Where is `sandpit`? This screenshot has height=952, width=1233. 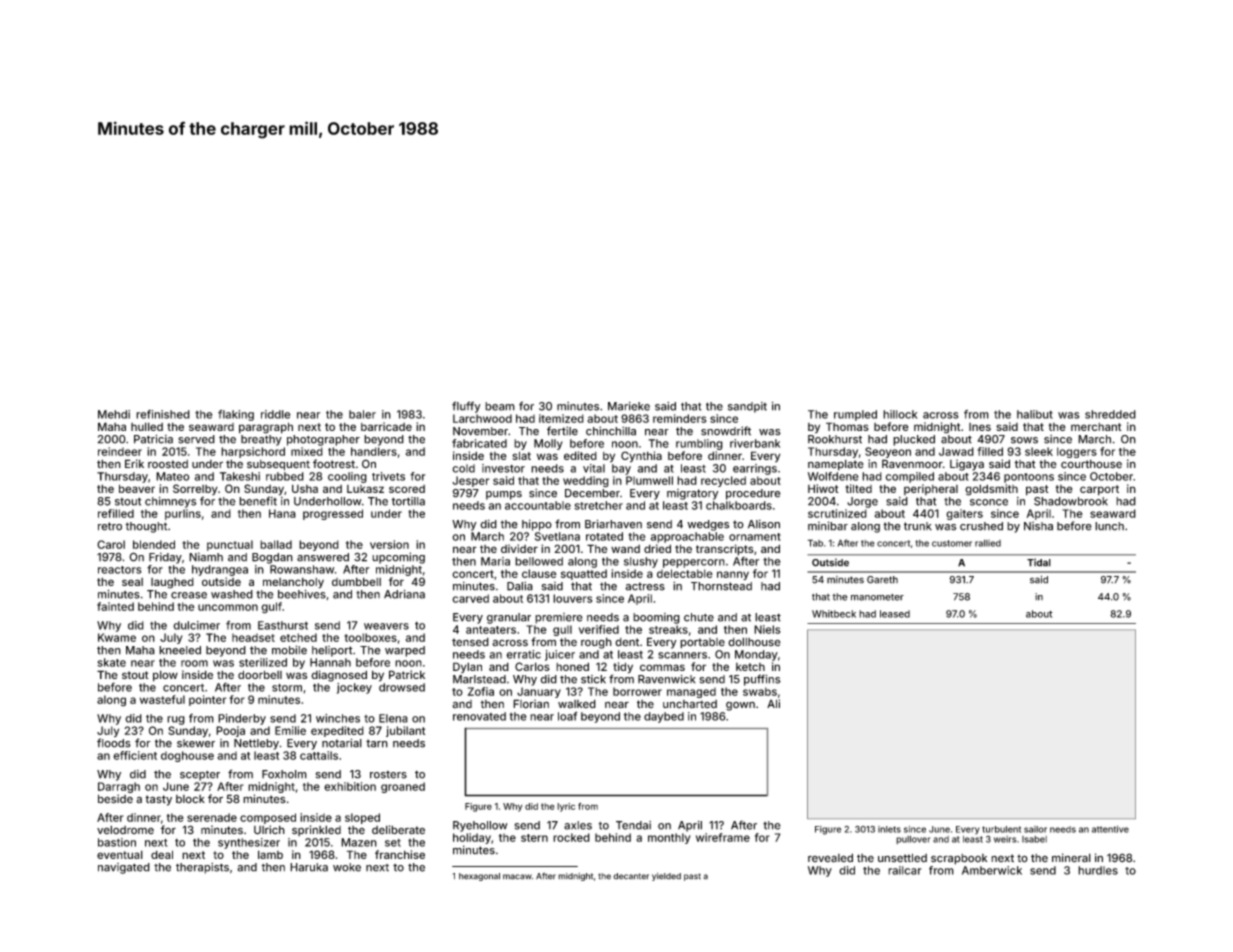
sandpit is located at coordinates (747, 407).
